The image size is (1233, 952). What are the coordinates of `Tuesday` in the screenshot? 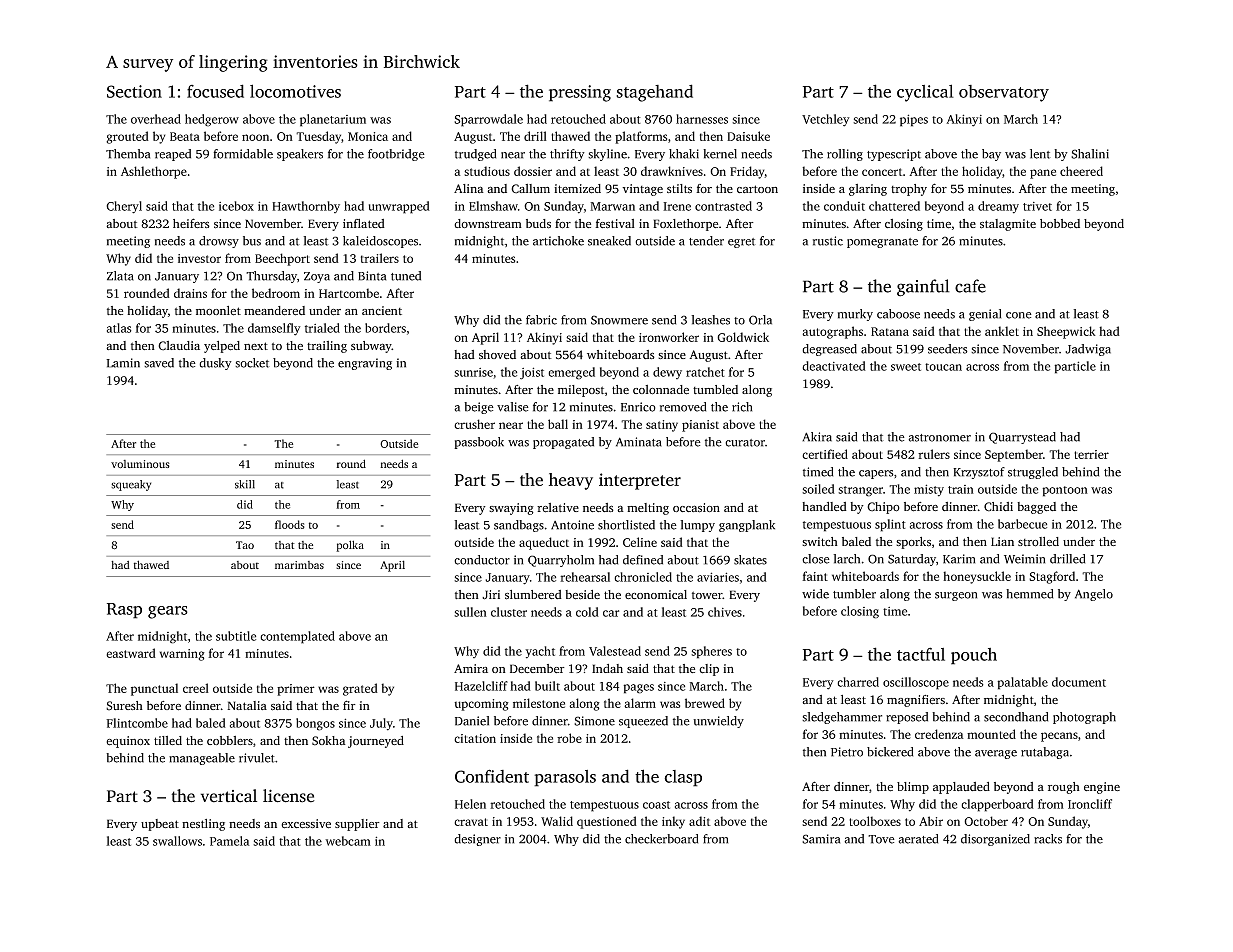 It's located at (318, 137).
